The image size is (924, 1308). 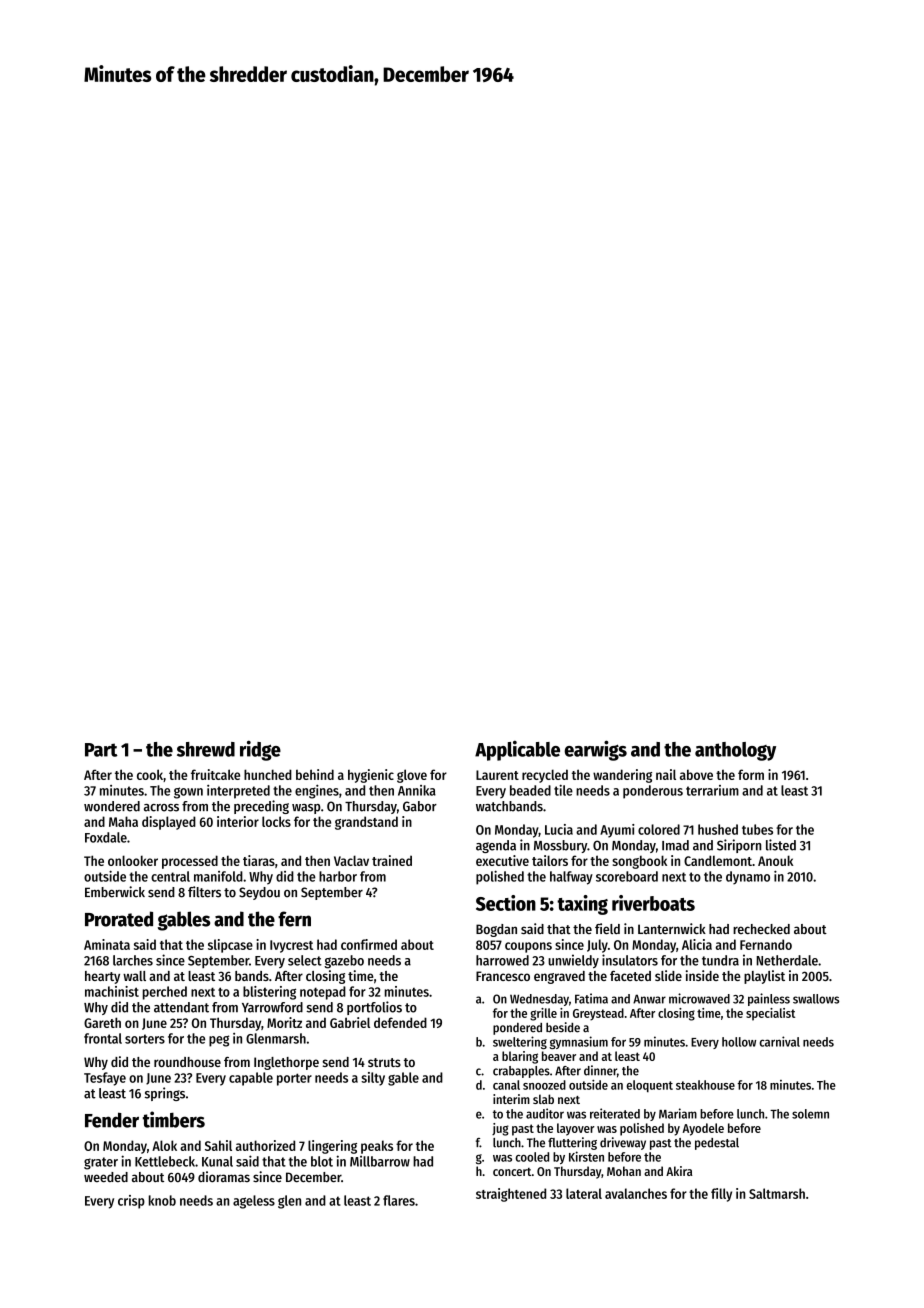 What do you see at coordinates (101, 750) in the screenshot?
I see `Part` at bounding box center [101, 750].
